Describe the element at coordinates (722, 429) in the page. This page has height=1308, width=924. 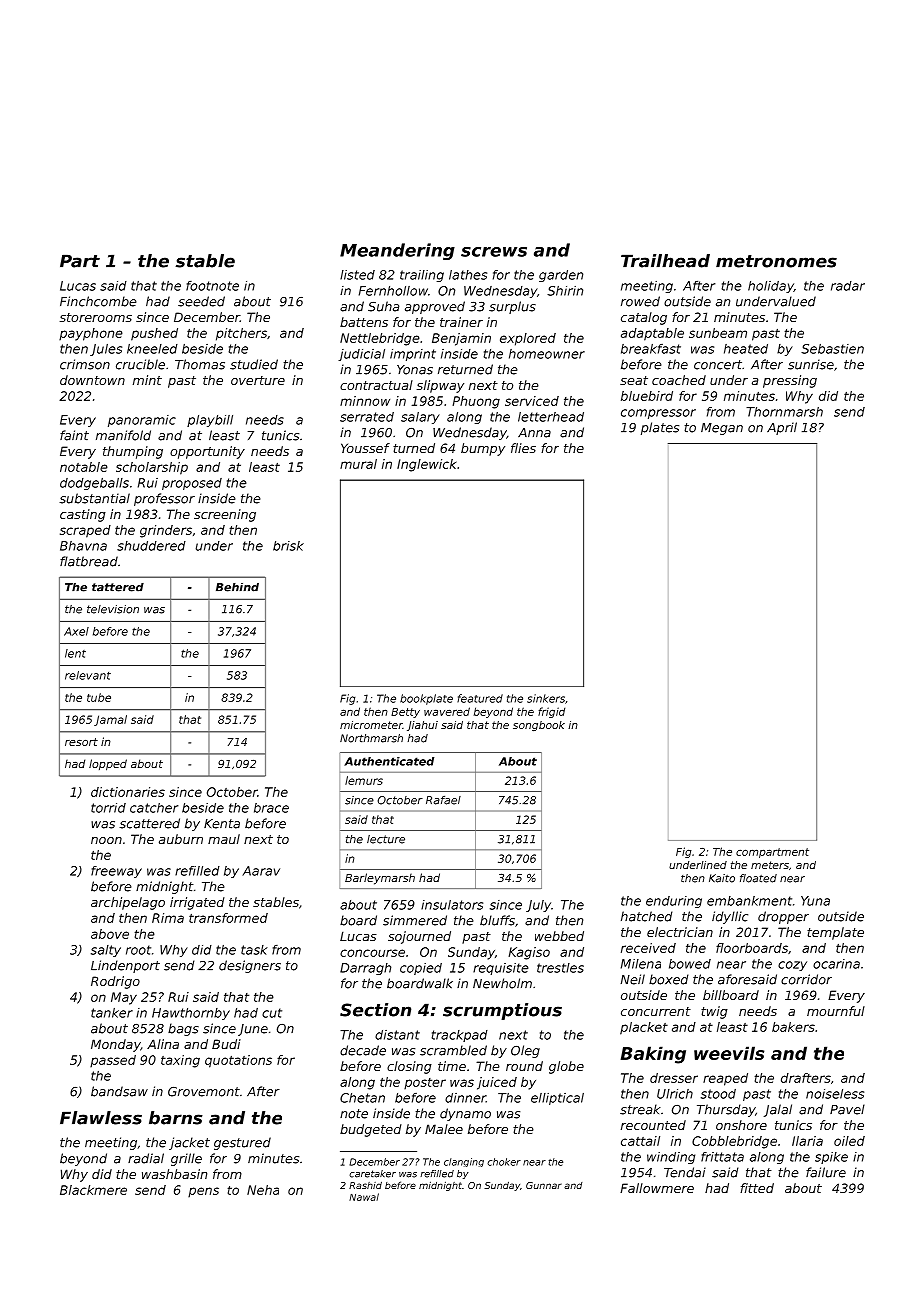
I see `Megan` at that location.
